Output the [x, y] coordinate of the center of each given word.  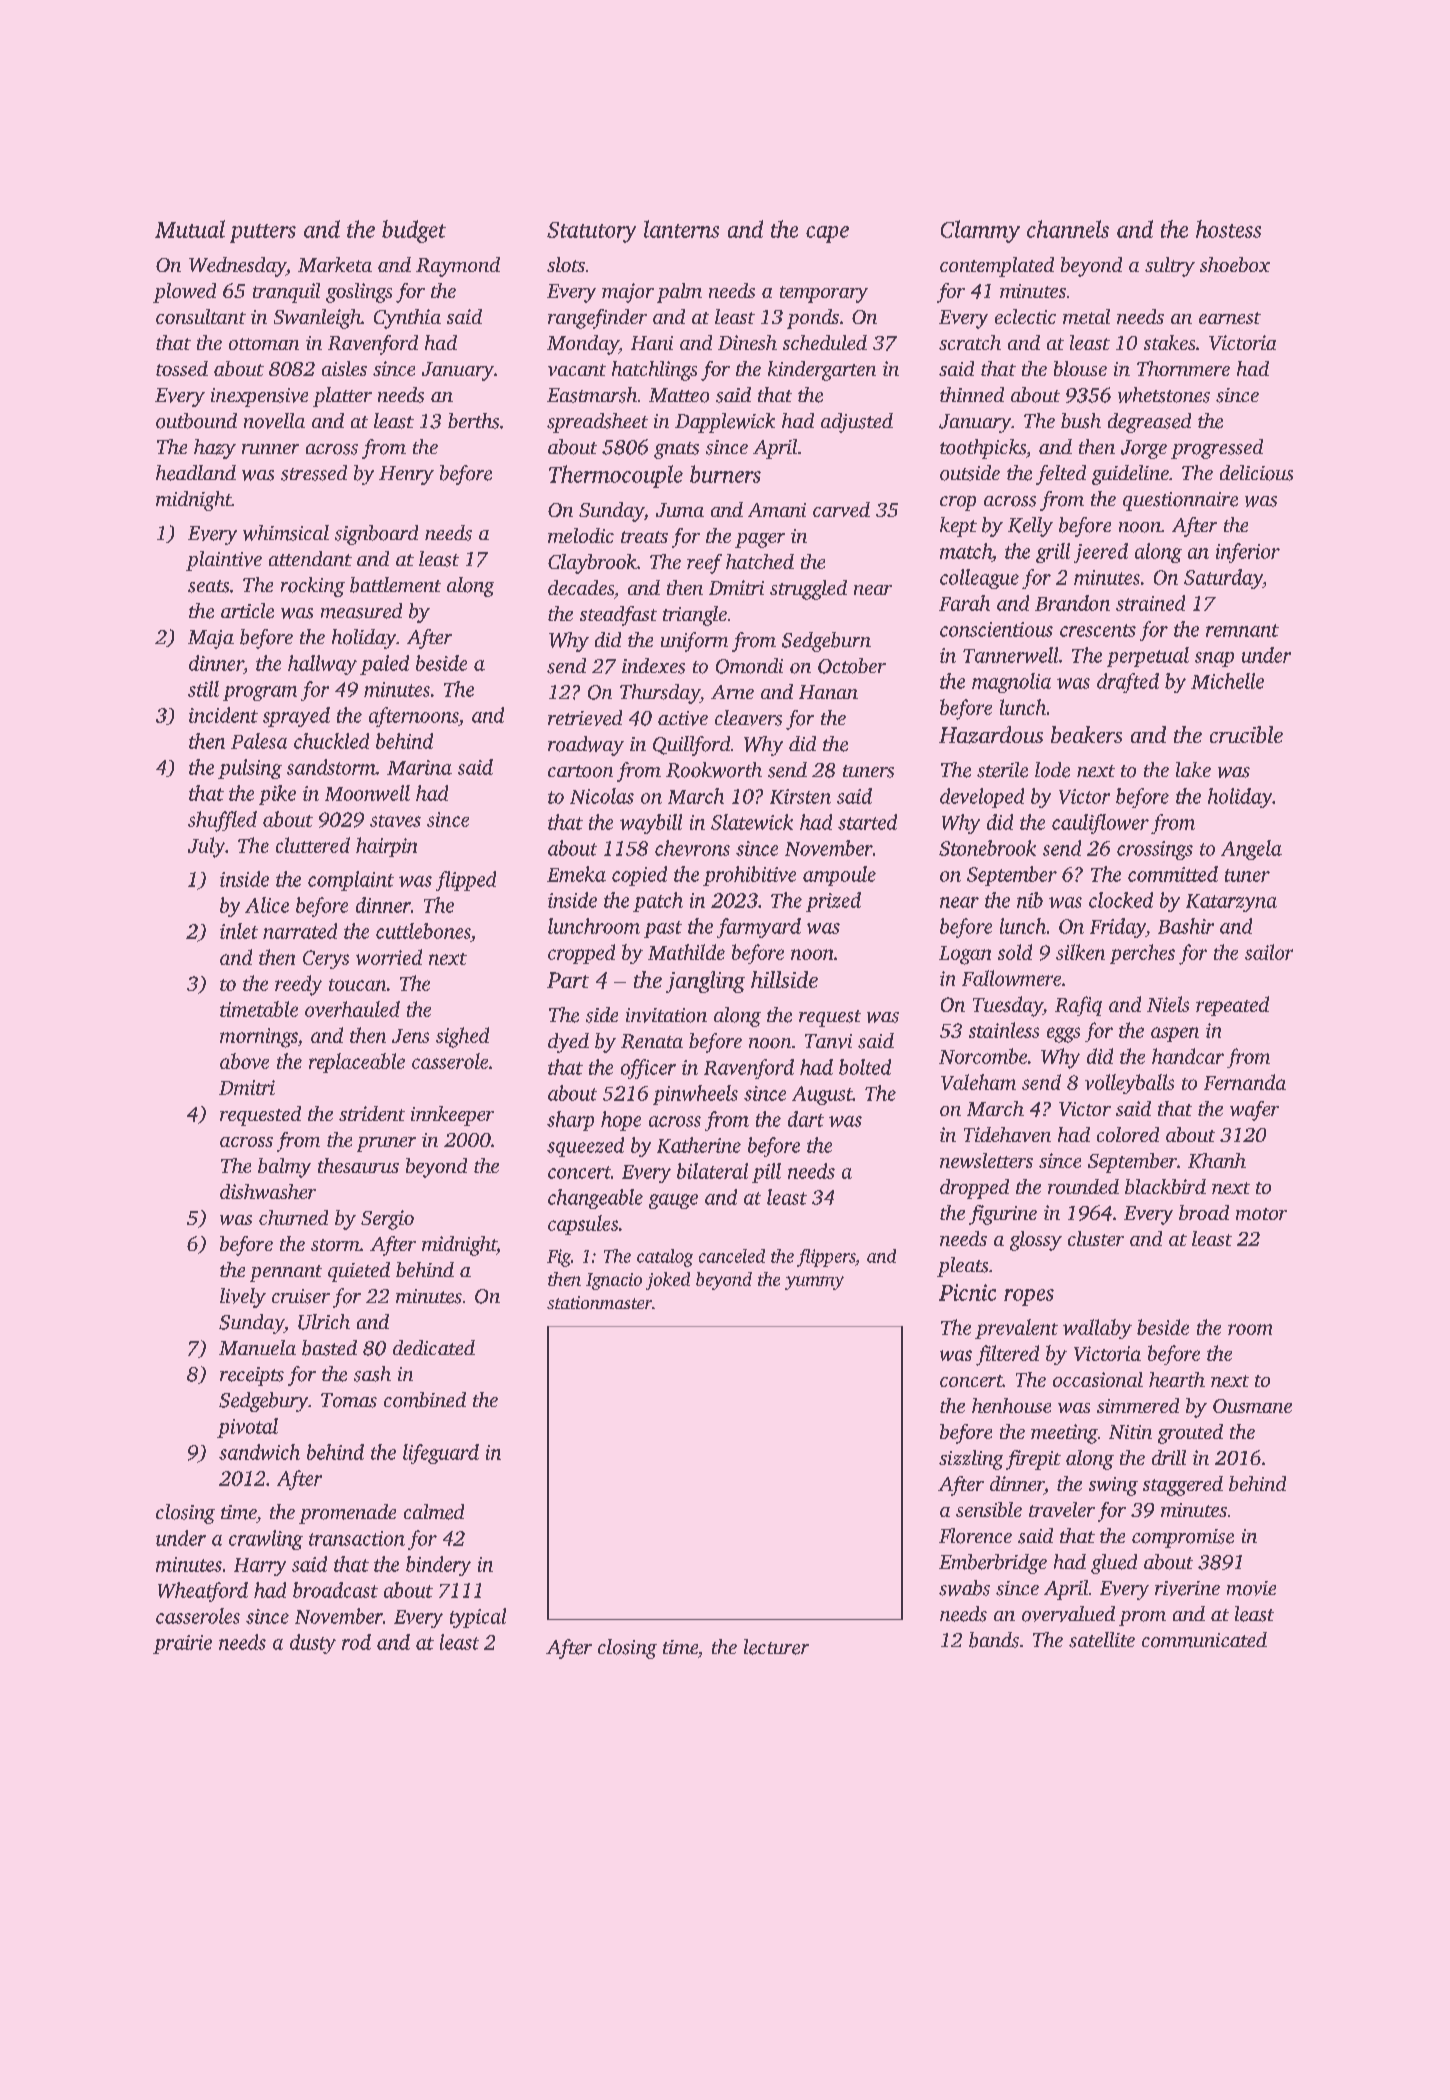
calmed [434, 1512]
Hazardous [991, 735]
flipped [466, 881]
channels [1068, 229]
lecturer [776, 1647]
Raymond [458, 267]
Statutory [591, 232]
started [867, 822]
